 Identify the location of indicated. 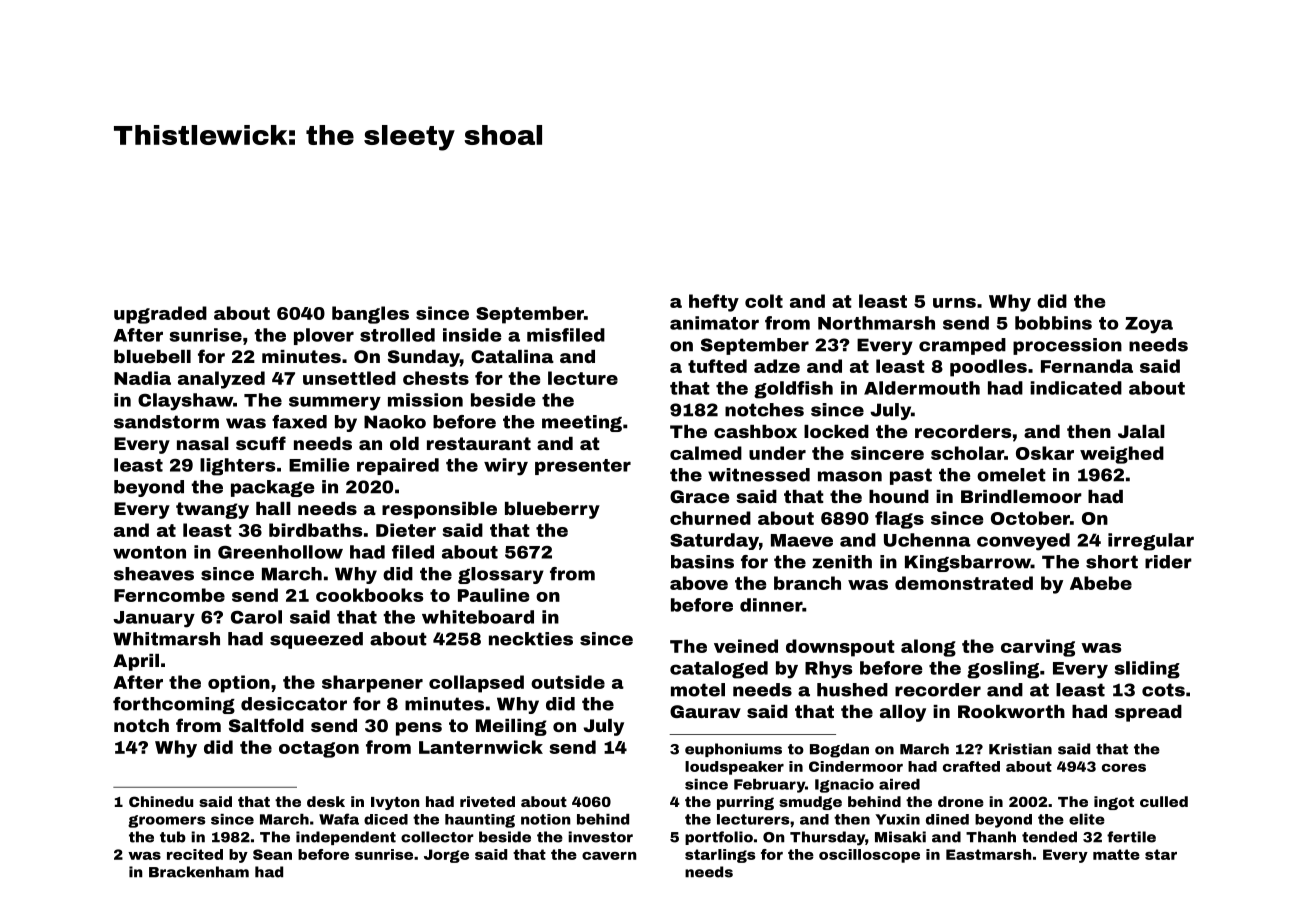
(1076, 388).
